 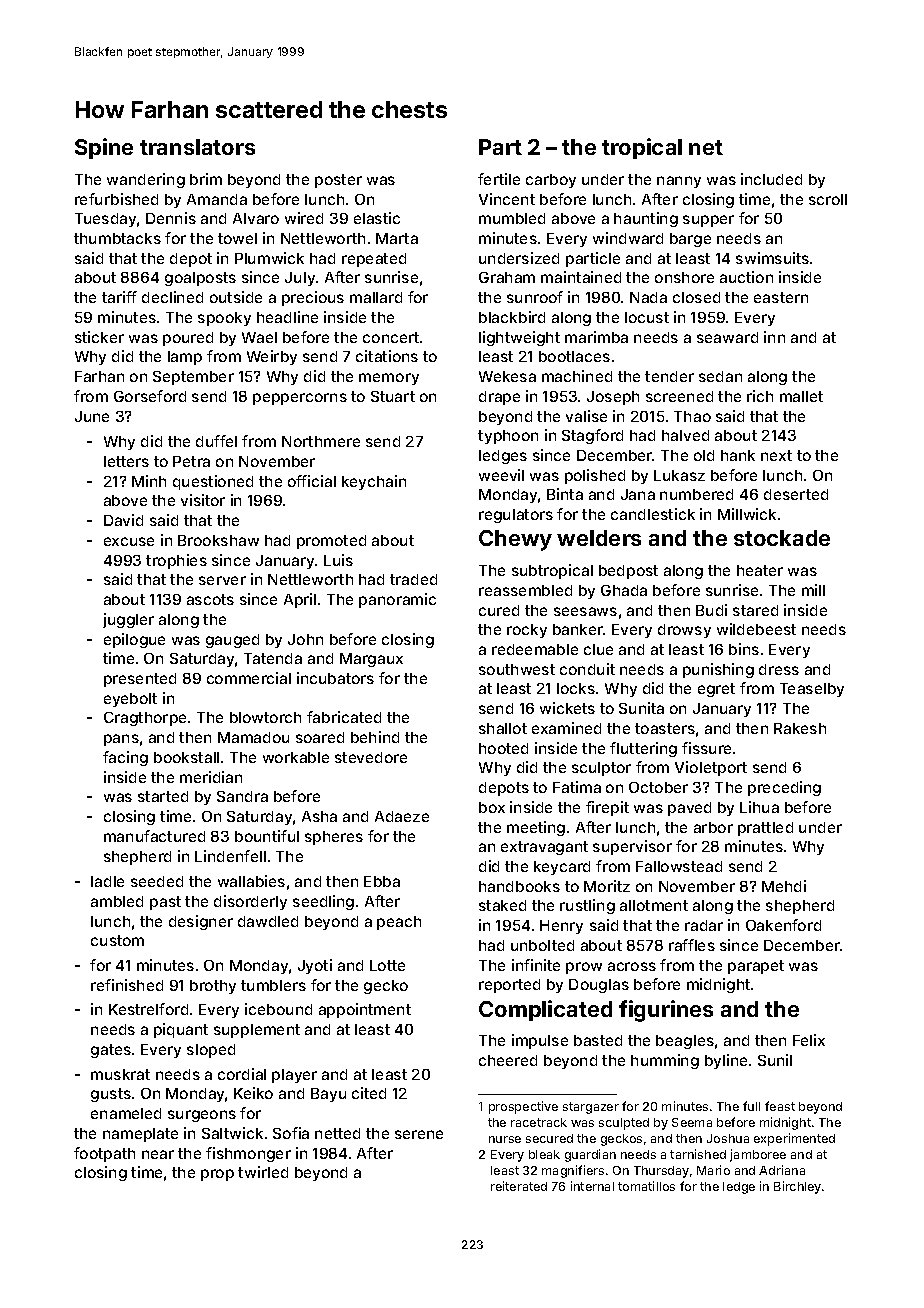 What do you see at coordinates (371, 660) in the page?
I see `Margaux` at bounding box center [371, 660].
